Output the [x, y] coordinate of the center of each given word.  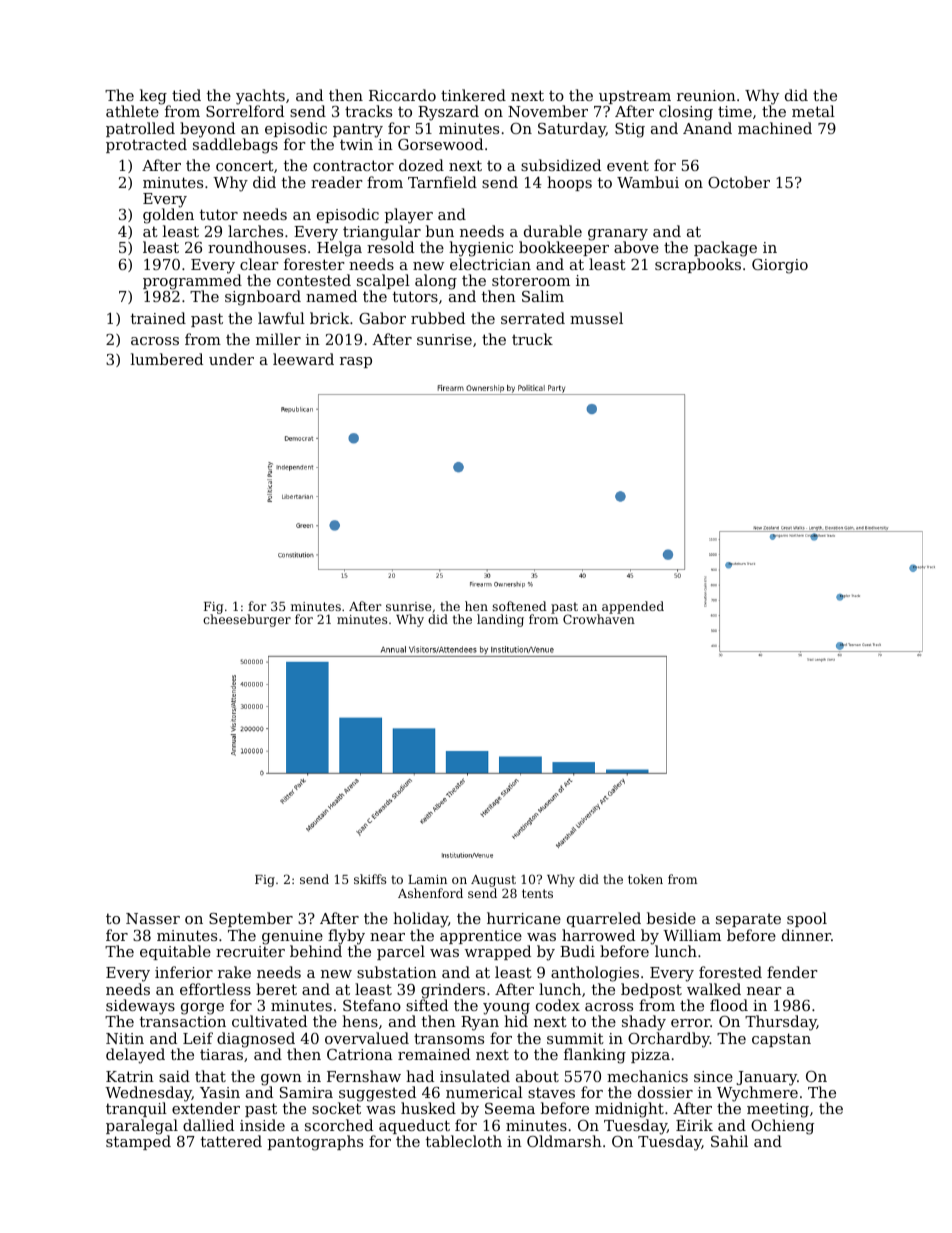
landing [500, 620]
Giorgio [780, 266]
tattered [231, 1141]
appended [633, 607]
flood [729, 1005]
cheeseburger [247, 621]
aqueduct [414, 1126]
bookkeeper [564, 248]
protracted [146, 145]
